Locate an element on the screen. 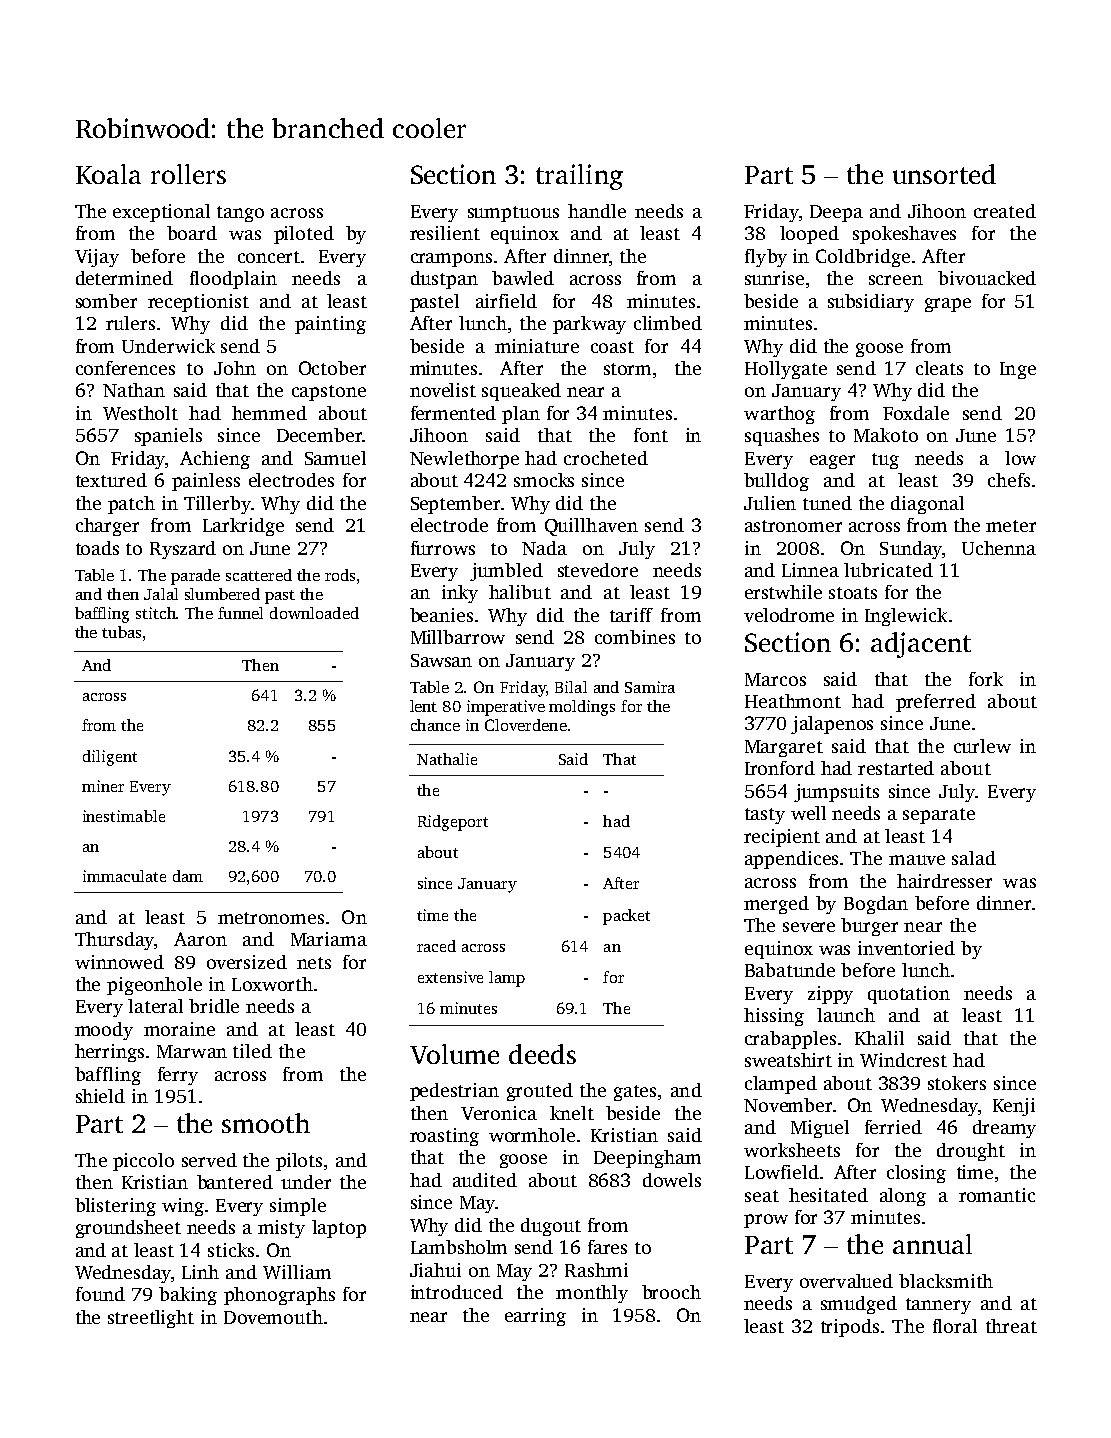 This screenshot has width=1111, height=1438. toads is located at coordinates (97, 548).
